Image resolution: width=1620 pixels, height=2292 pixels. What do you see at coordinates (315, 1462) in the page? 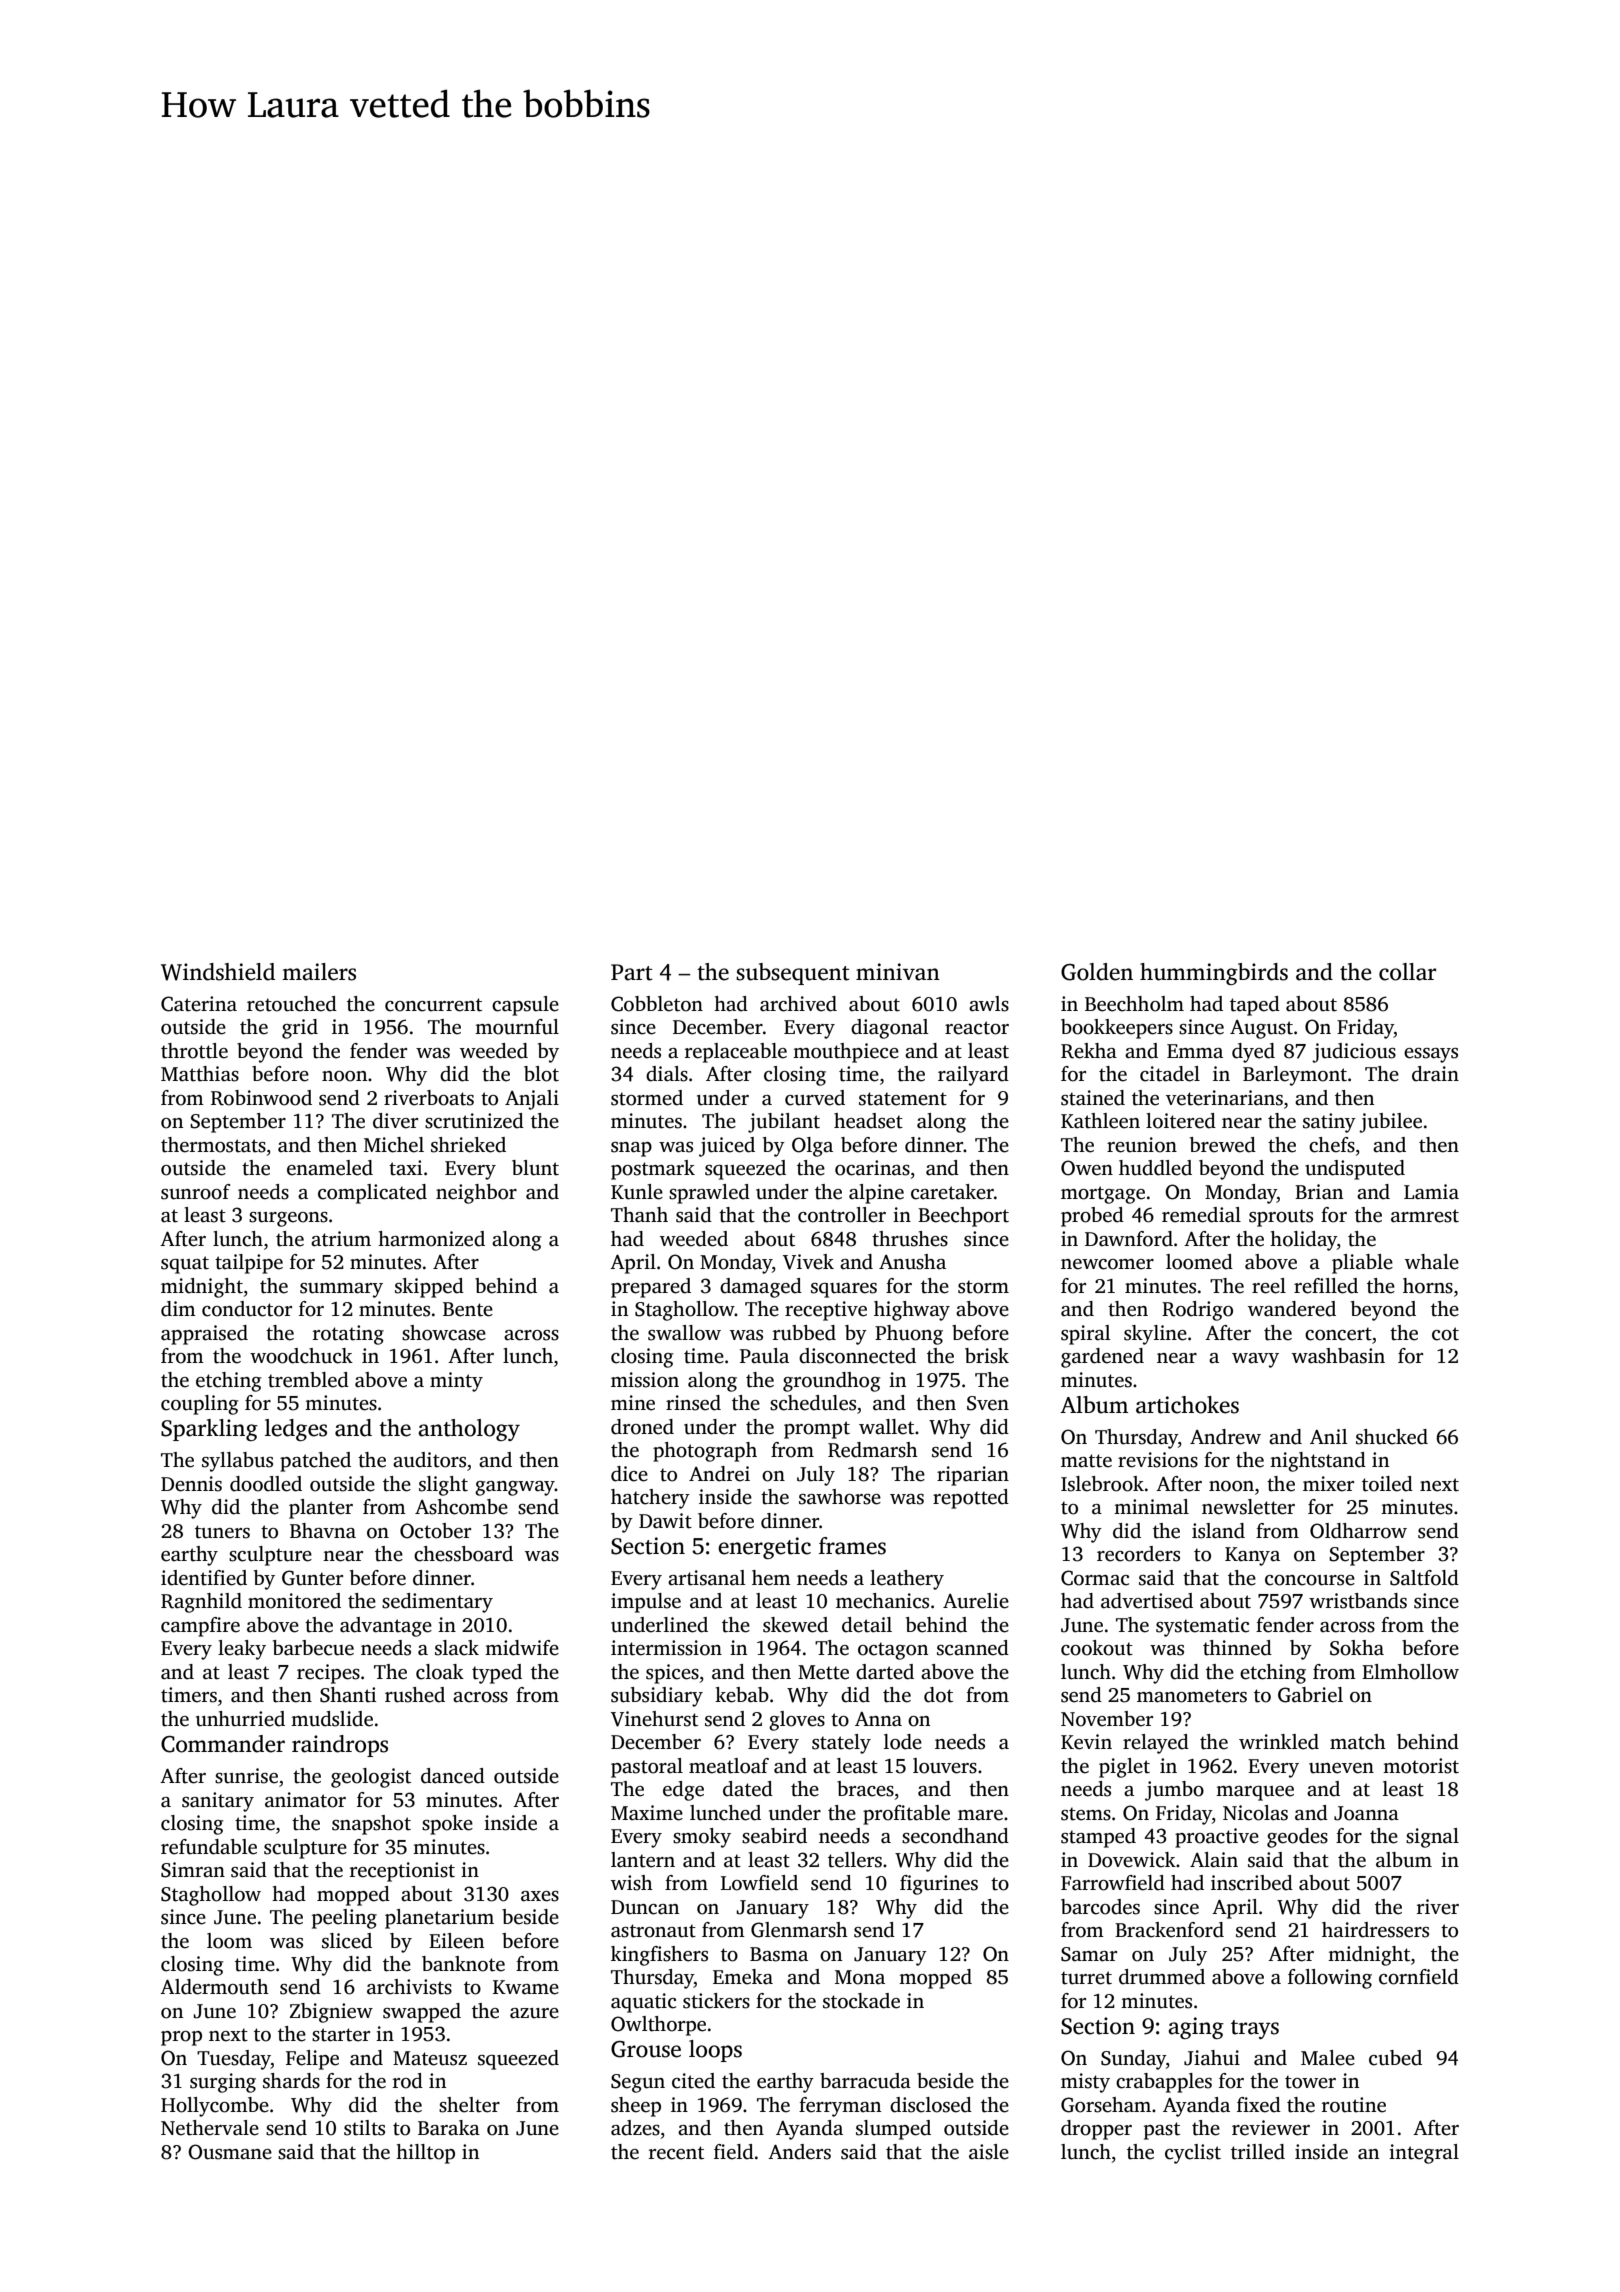
I see `patched` at bounding box center [315, 1462].
